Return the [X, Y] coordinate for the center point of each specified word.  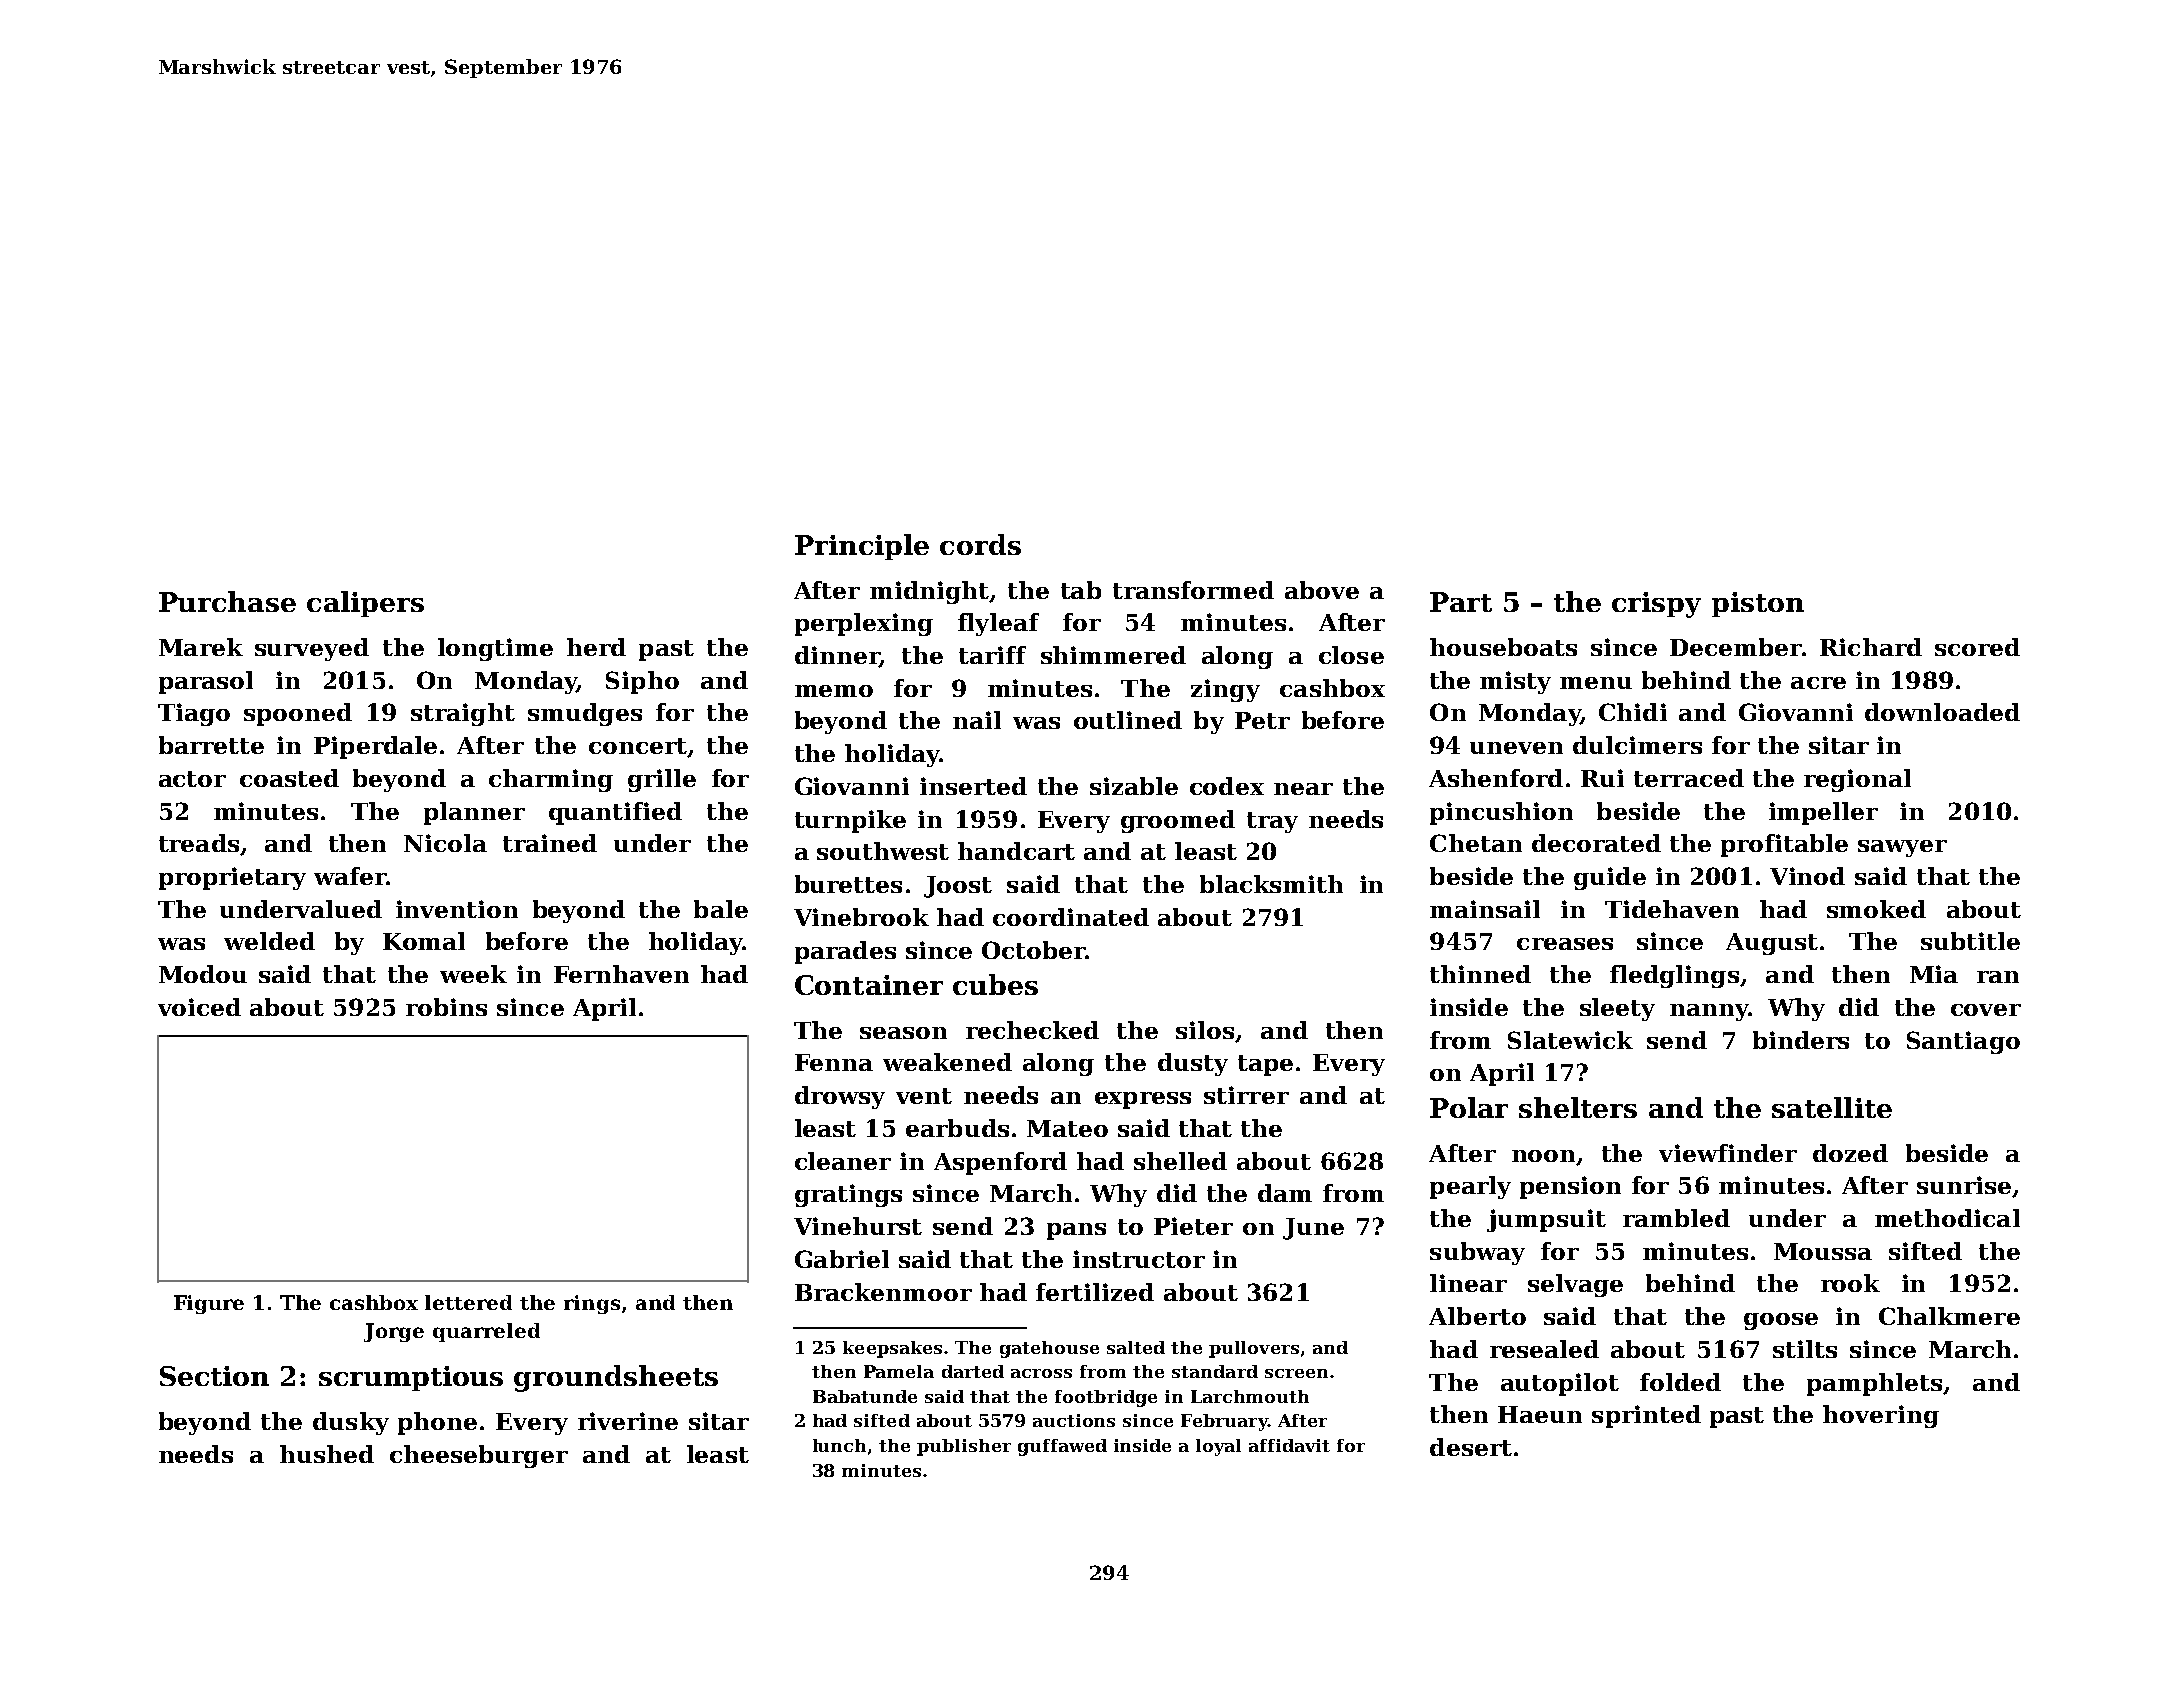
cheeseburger [479, 1456]
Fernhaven [621, 974]
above [1322, 590]
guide [1610, 878]
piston [1758, 604]
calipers [365, 604]
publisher [964, 1447]
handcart [1016, 851]
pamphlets [1874, 1384]
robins [446, 1007]
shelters [1578, 1107]
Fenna [834, 1062]
